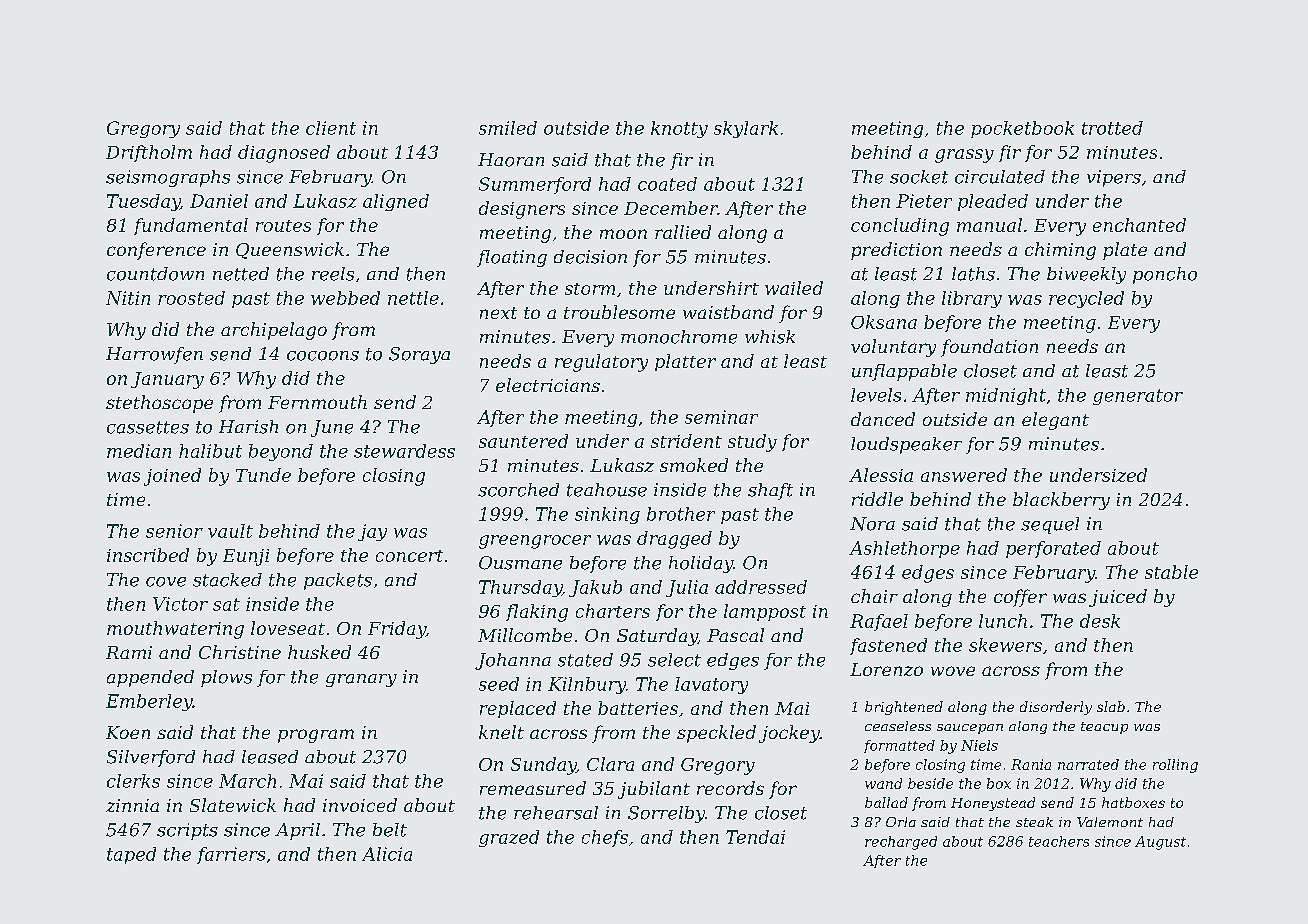 Image resolution: width=1308 pixels, height=924 pixels. What do you see at coordinates (246, 557) in the page?
I see `Eunji` at bounding box center [246, 557].
